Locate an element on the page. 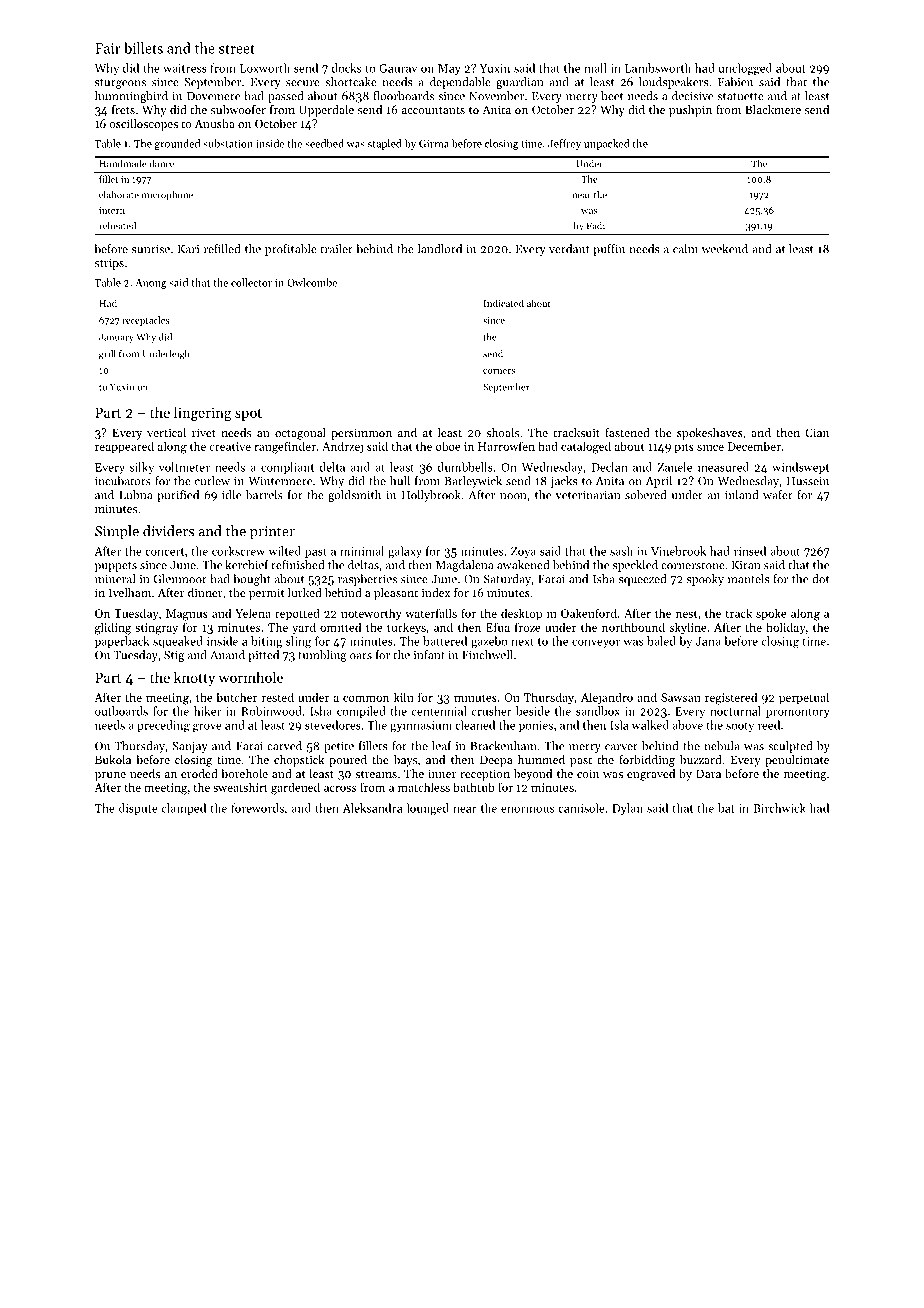  trailer is located at coordinates (336, 249).
